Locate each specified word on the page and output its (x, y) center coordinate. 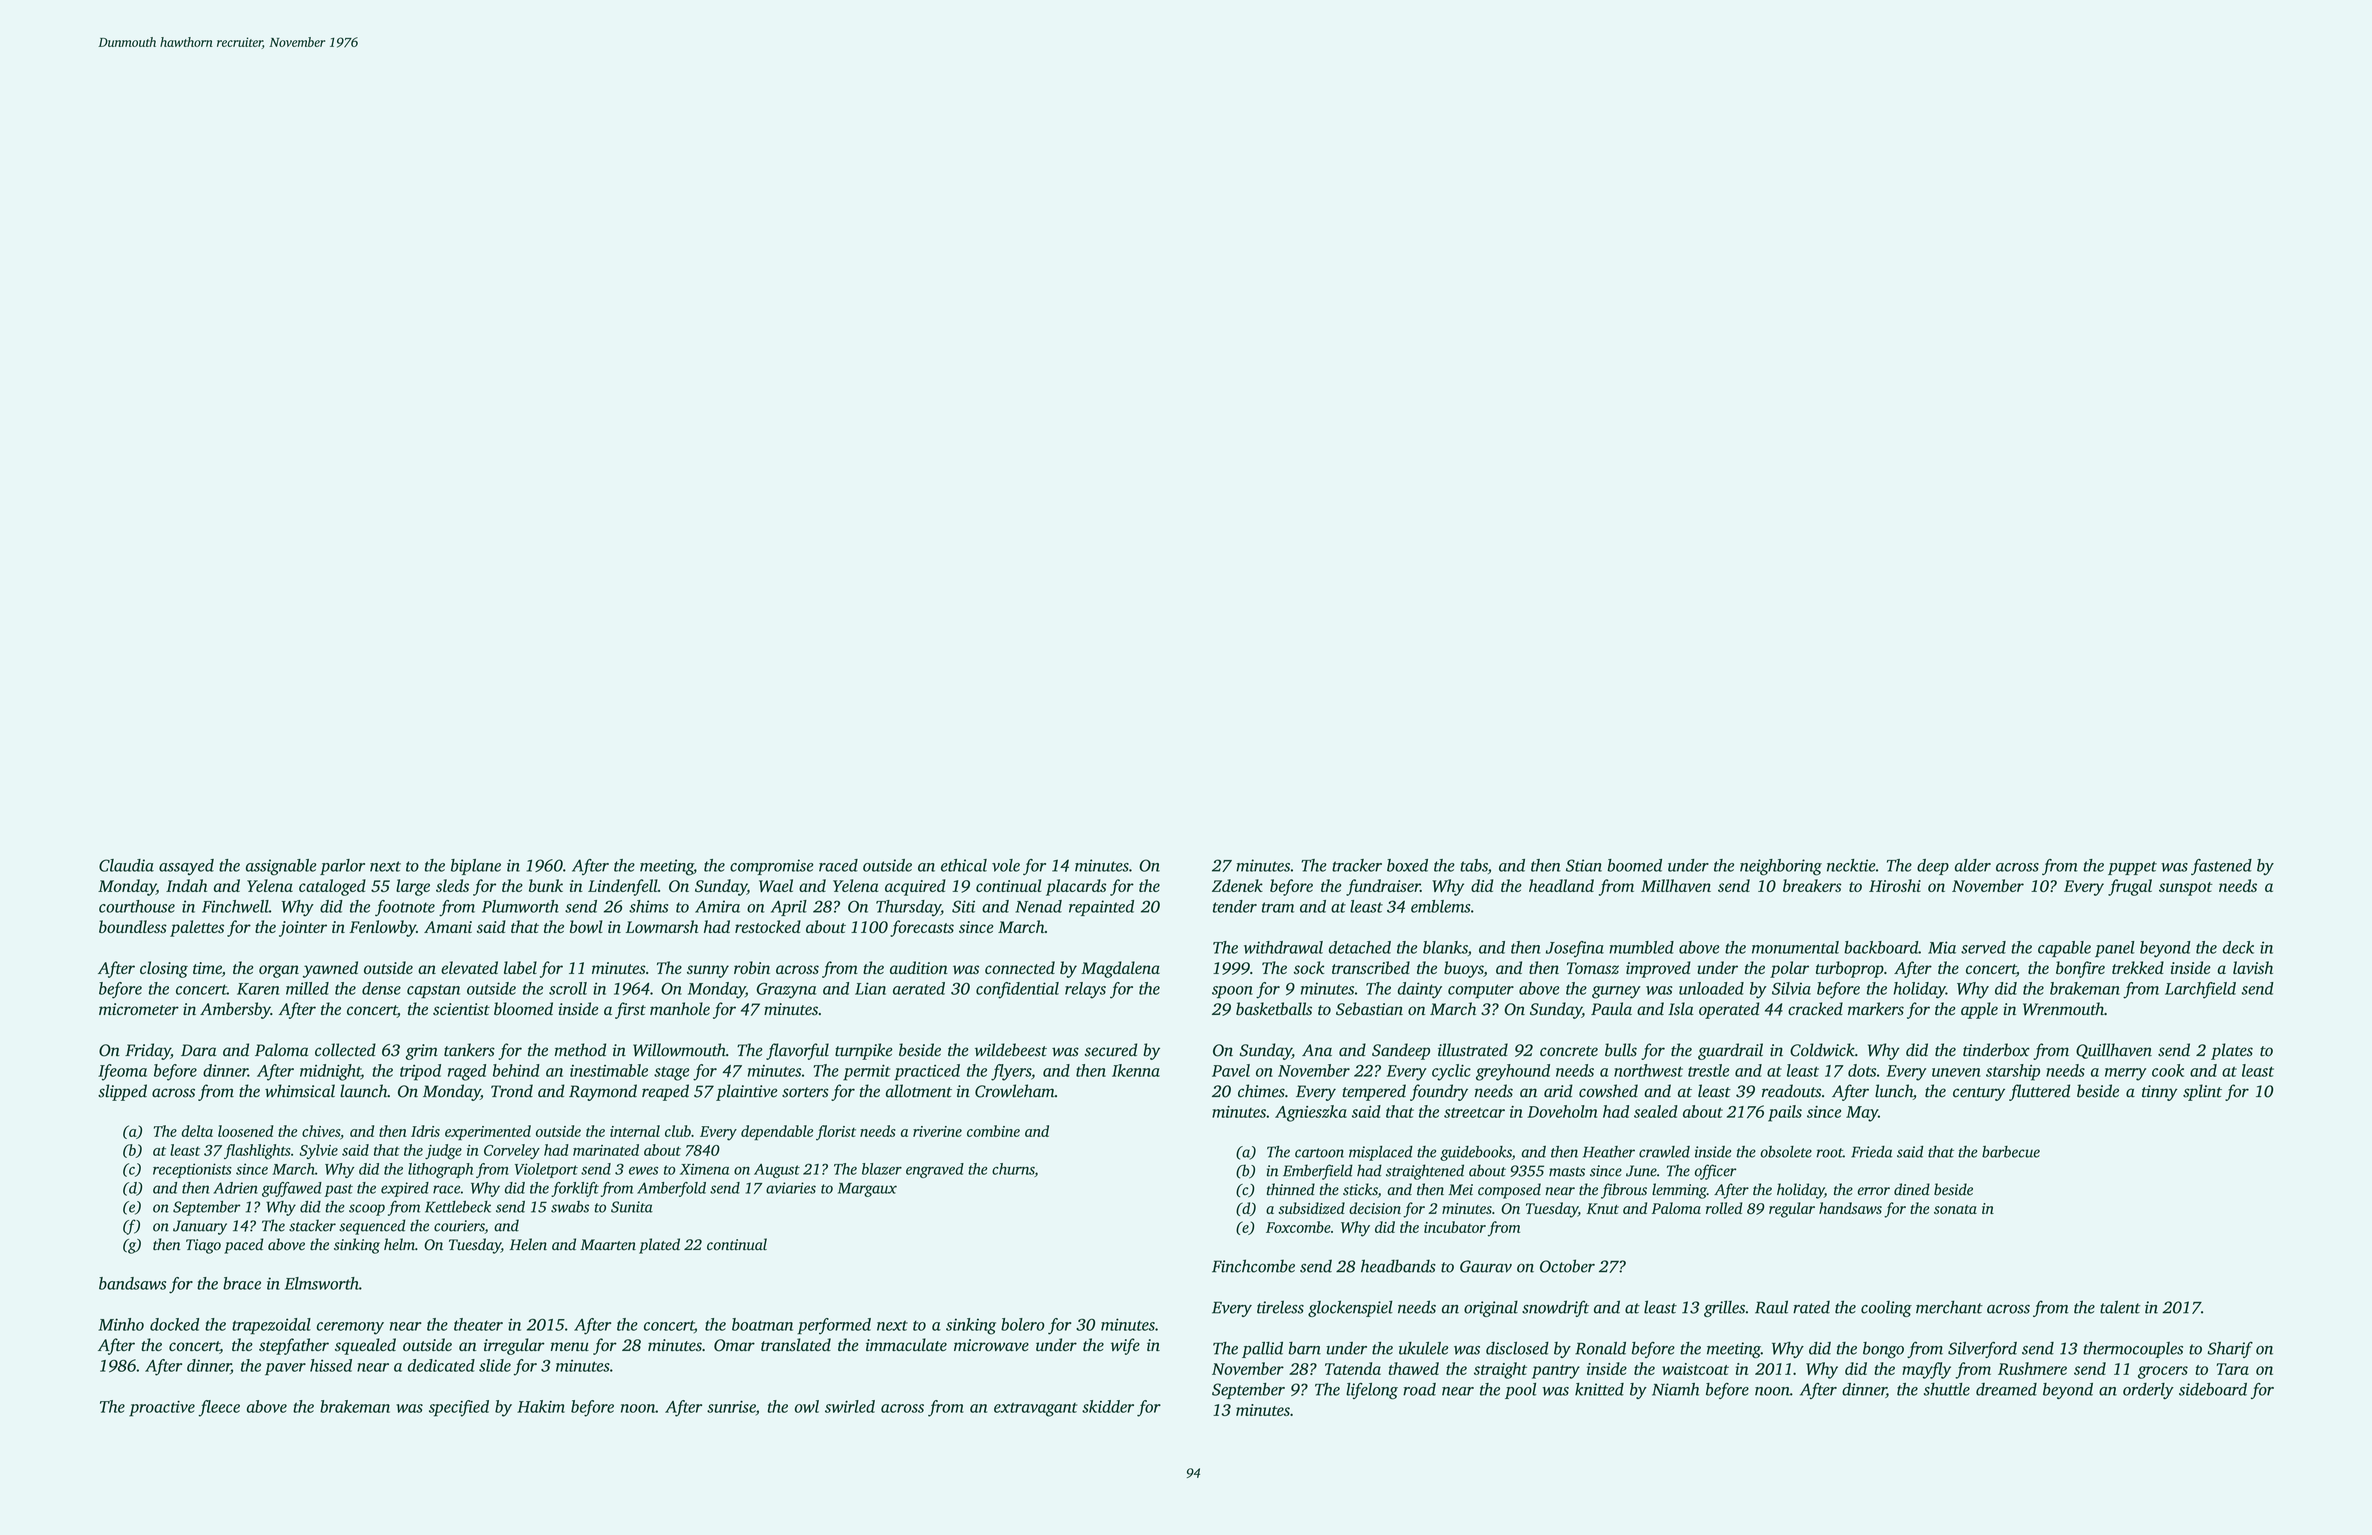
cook (2168, 1070)
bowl (586, 926)
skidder (1108, 1406)
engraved (935, 1170)
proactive (162, 1409)
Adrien (235, 1188)
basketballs (1274, 1009)
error (1874, 1191)
